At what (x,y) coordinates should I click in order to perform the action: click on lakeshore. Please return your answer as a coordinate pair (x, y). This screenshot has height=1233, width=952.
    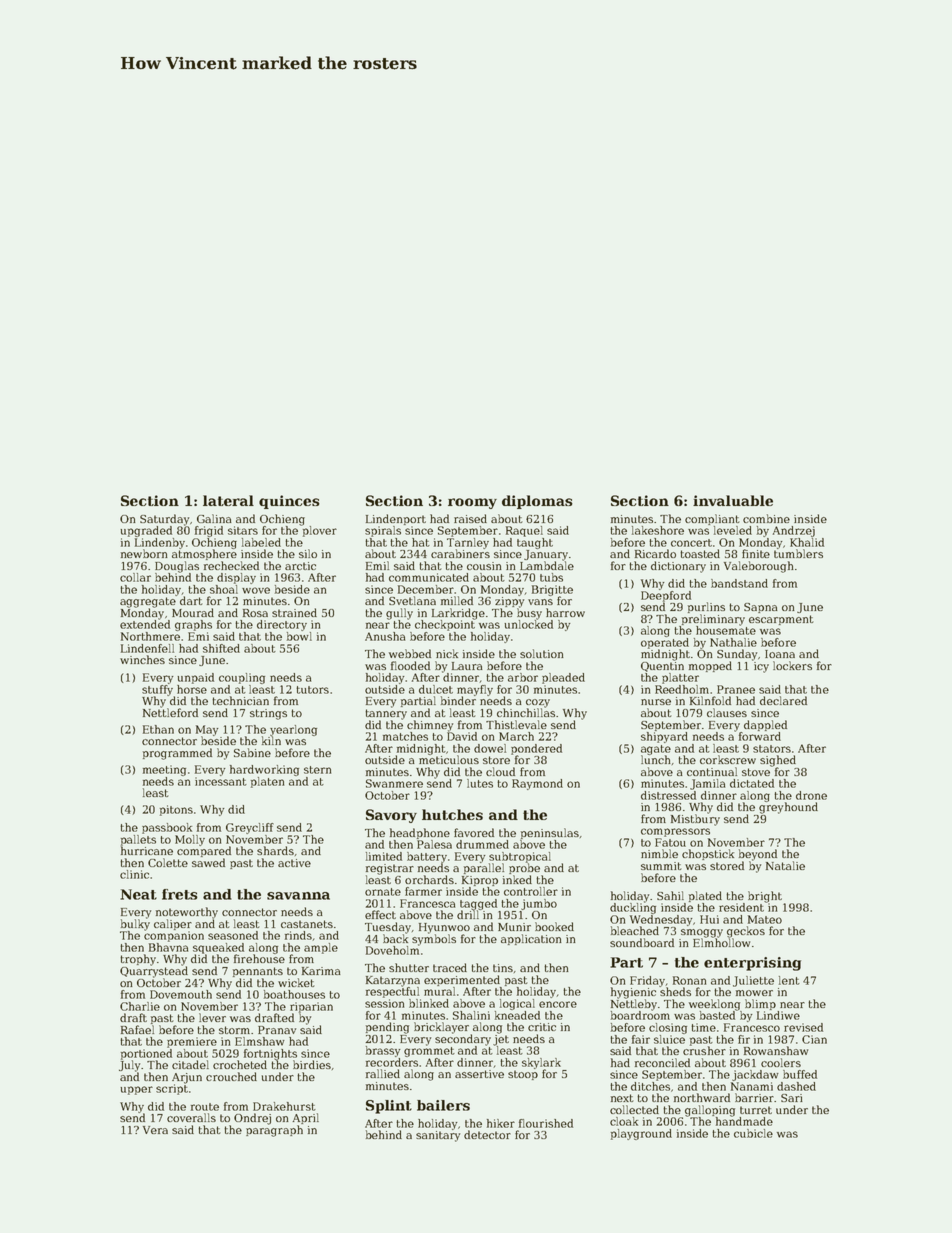
    Looking at the image, I should click on (658, 530).
